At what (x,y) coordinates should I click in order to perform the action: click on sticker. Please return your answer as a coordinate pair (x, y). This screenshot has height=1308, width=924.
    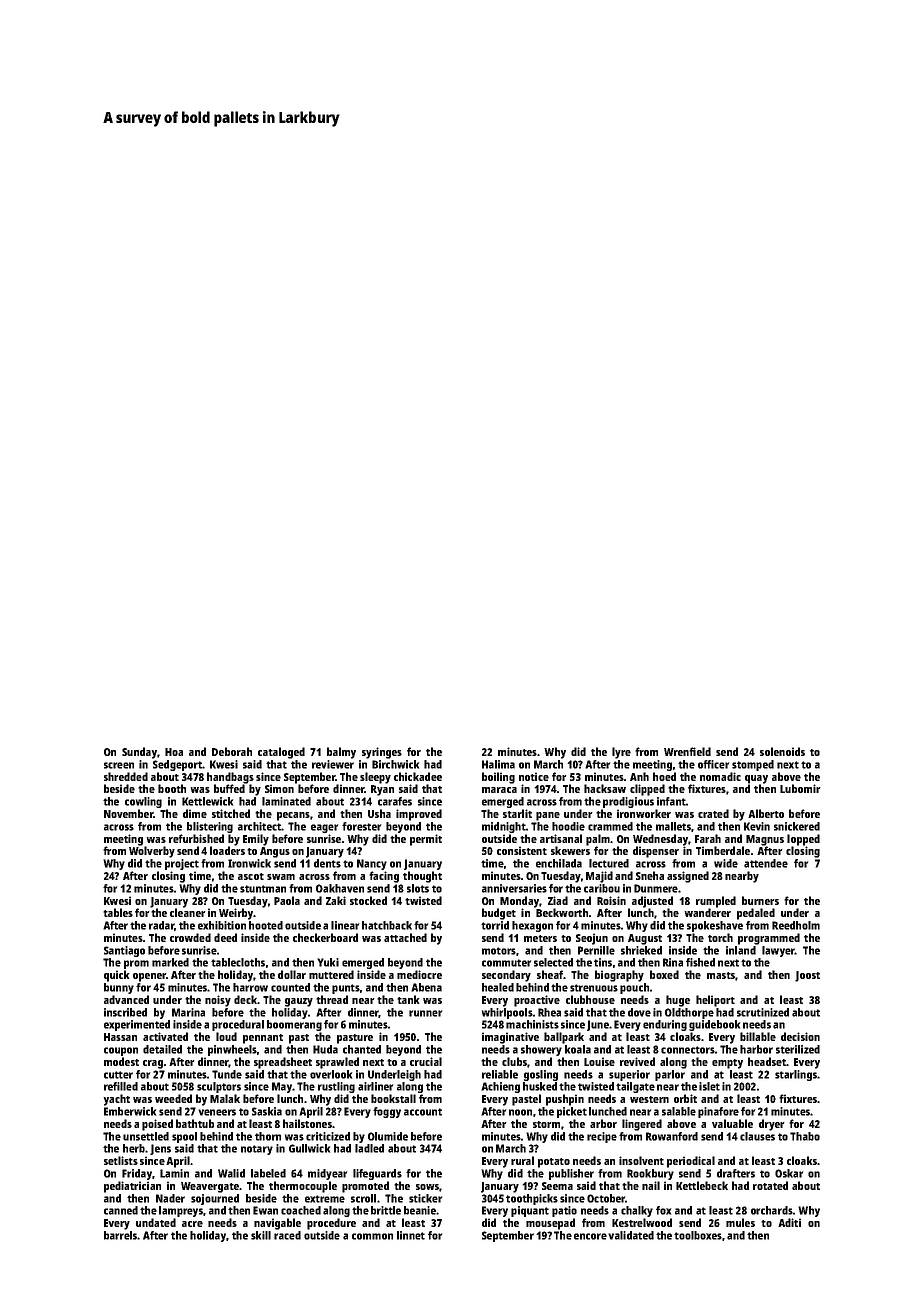
    Looking at the image, I should click on (425, 1198).
